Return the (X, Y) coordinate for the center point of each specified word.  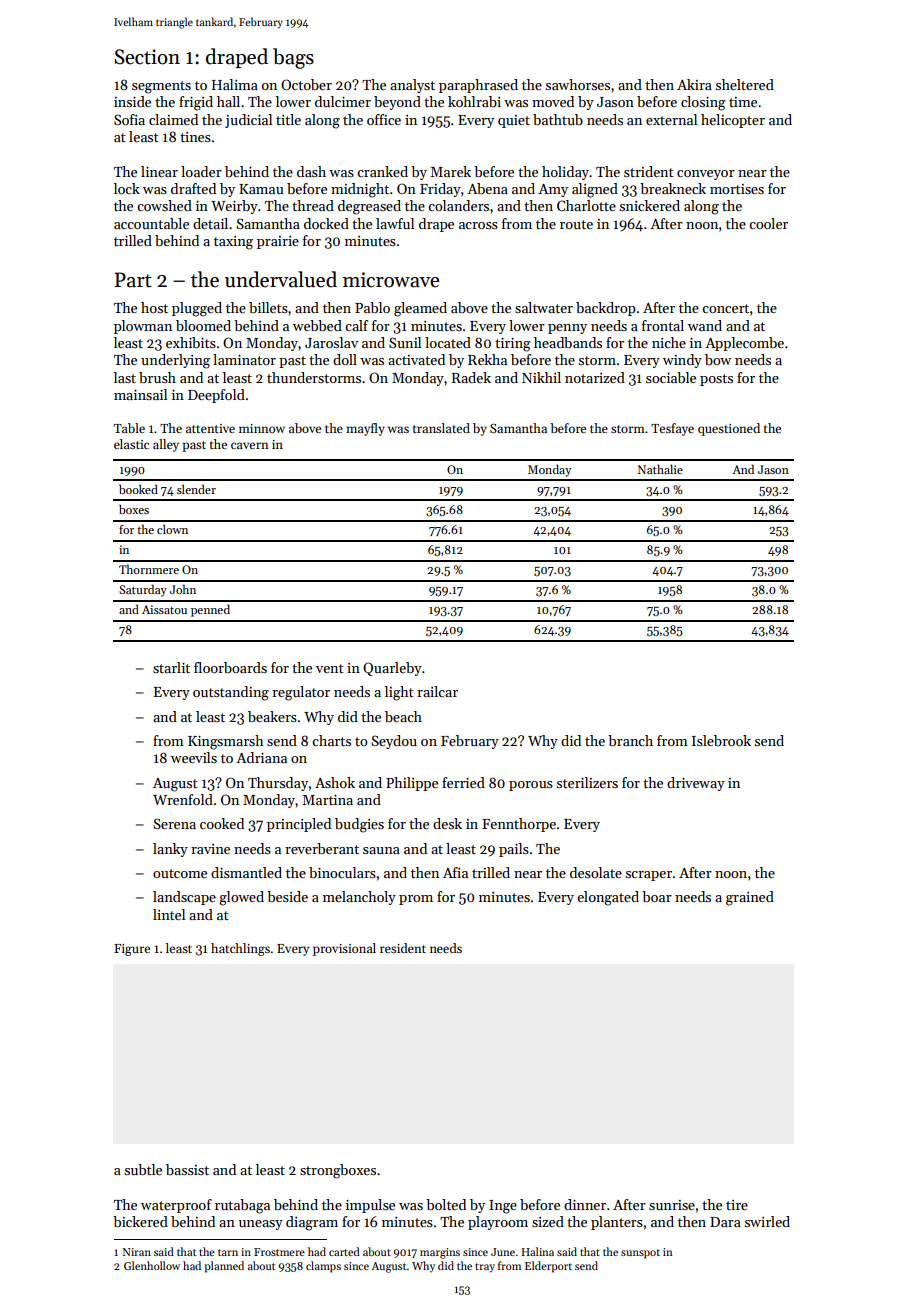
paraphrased (478, 86)
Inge (503, 1207)
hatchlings (240, 949)
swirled (767, 1221)
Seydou (394, 742)
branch (630, 740)
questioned (729, 429)
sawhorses (578, 84)
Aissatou (164, 609)
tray (485, 1268)
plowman (143, 327)
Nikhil (541, 377)
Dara (725, 1222)
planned (224, 1267)
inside (132, 101)
